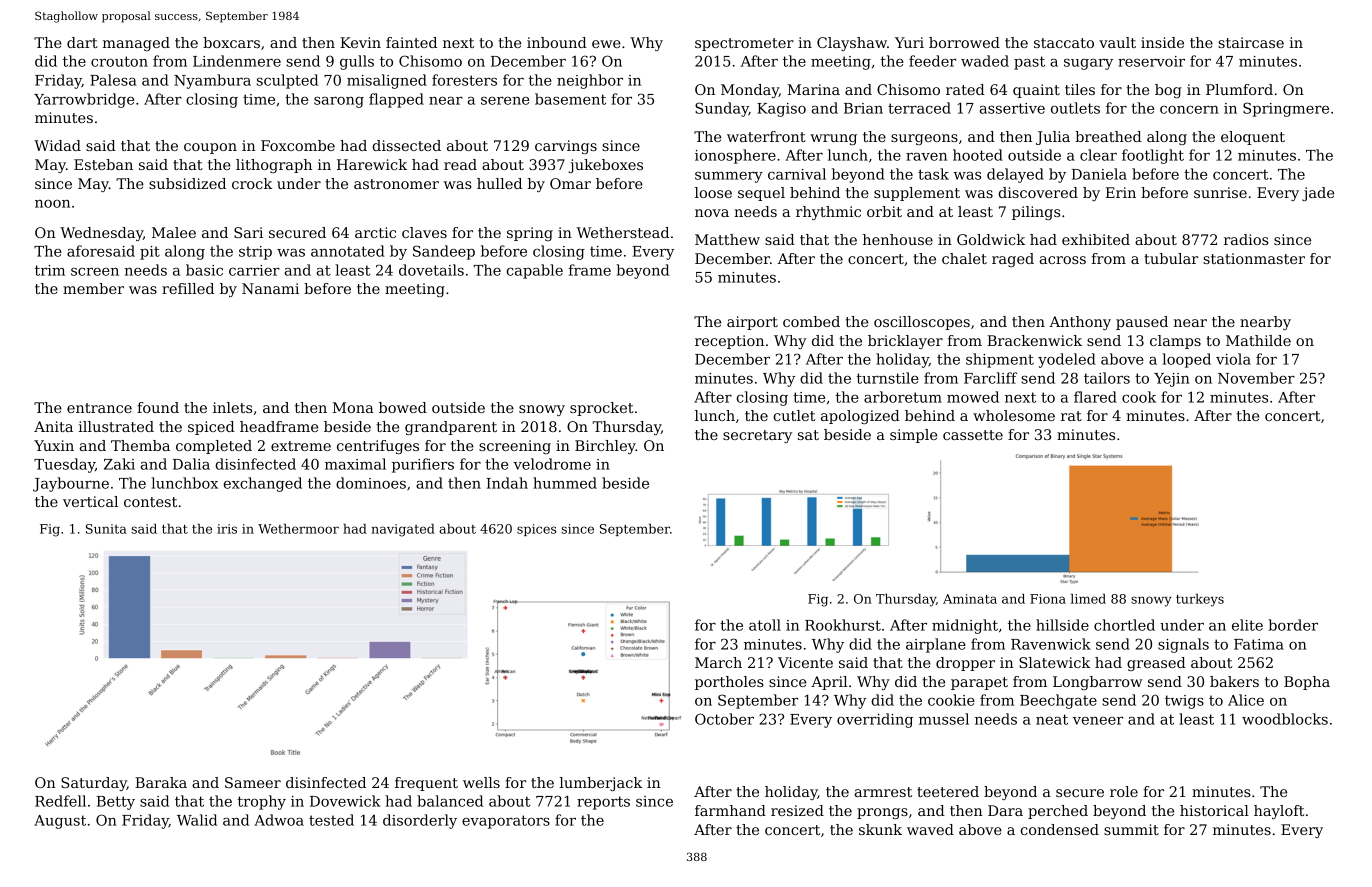 The width and height of the screenshot is (1372, 887). What do you see at coordinates (534, 271) in the screenshot?
I see `capable` at bounding box center [534, 271].
